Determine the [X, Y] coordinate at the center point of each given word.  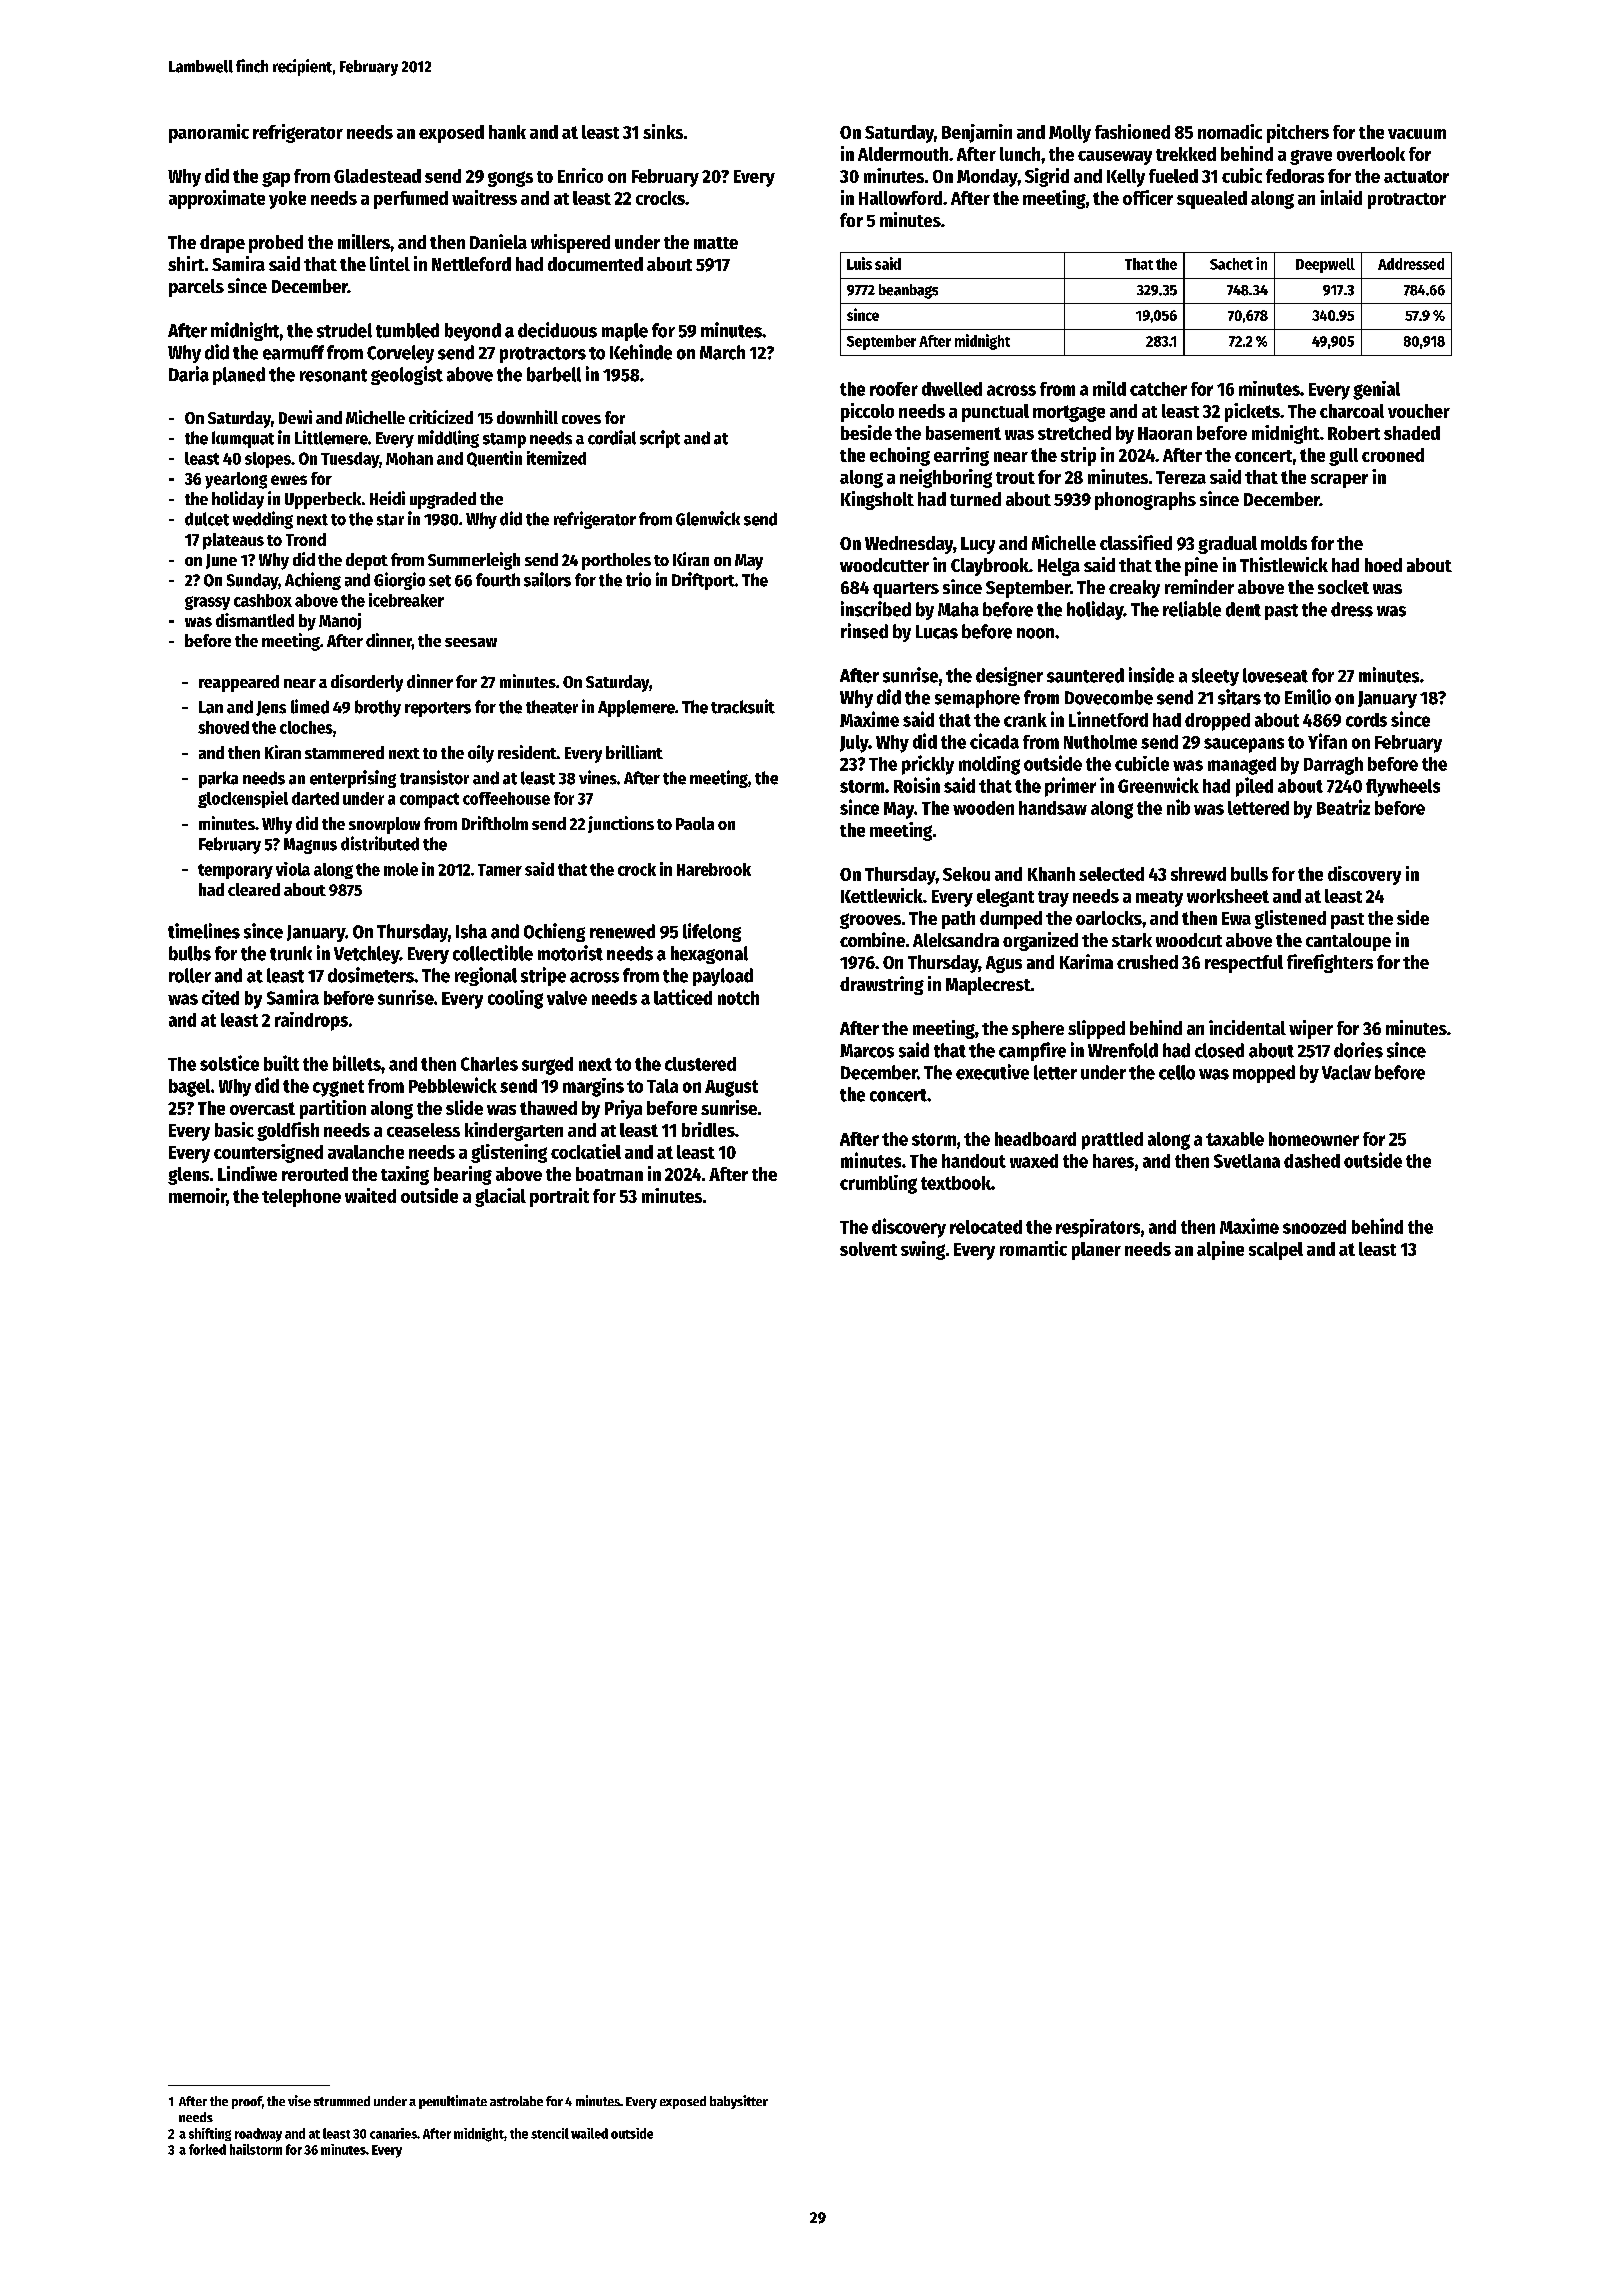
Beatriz [1343, 807]
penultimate [453, 2102]
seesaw [471, 642]
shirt [186, 263]
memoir [198, 1197]
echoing [900, 456]
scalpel [1276, 1251]
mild [1109, 388]
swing [923, 1250]
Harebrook [714, 869]
